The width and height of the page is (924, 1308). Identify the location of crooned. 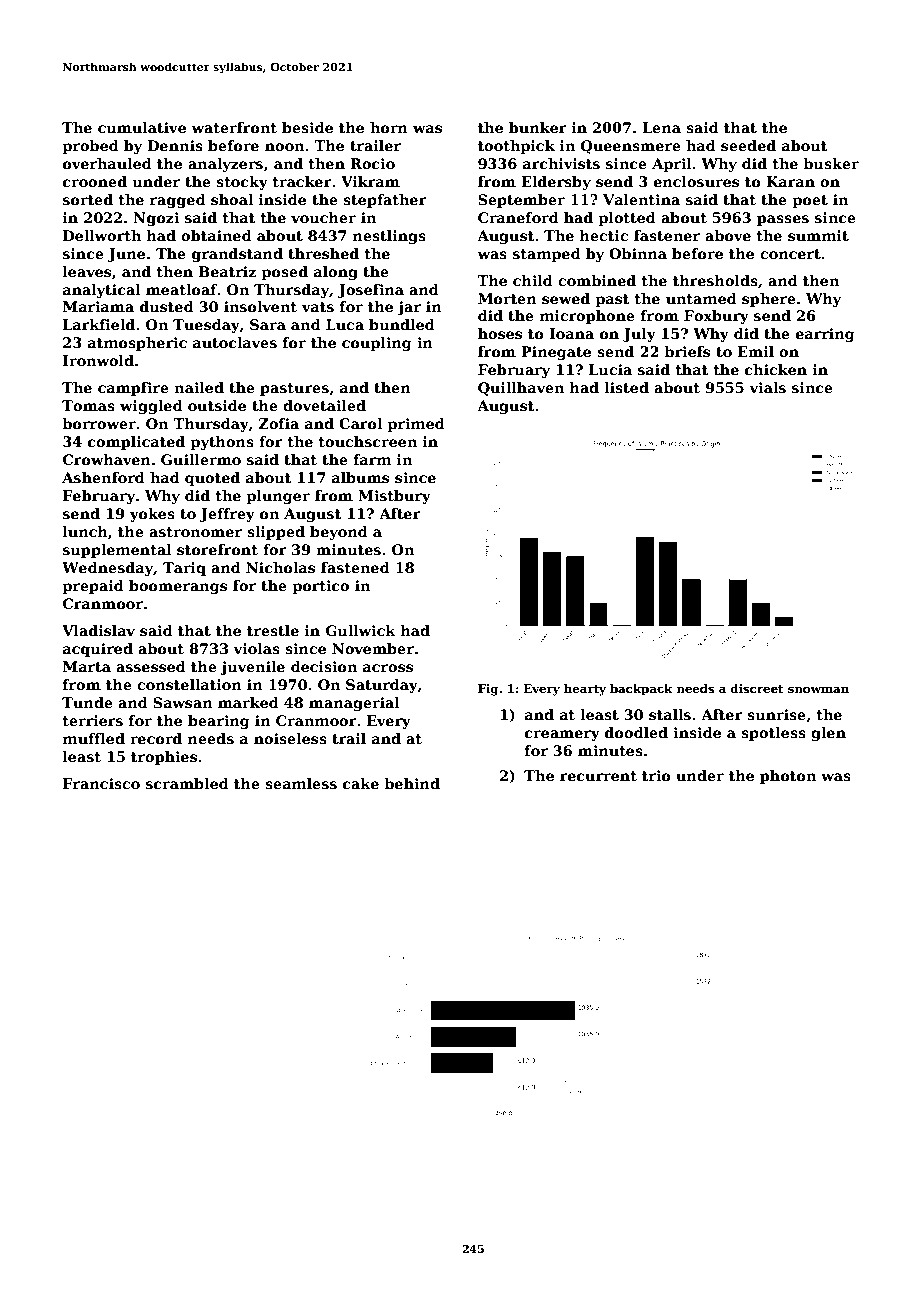
(95, 181).
